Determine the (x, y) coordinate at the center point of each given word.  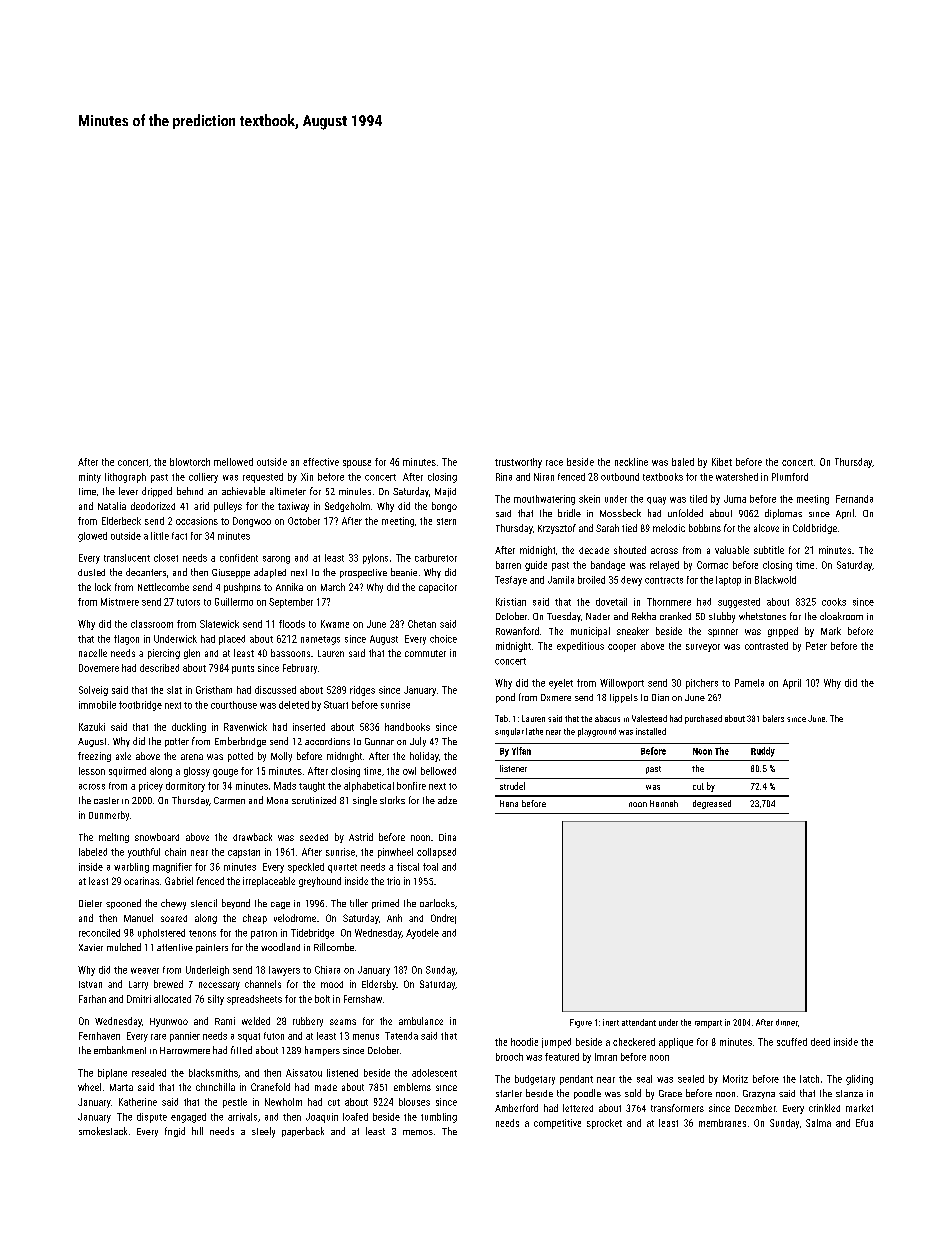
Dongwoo (252, 522)
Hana (509, 803)
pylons (375, 559)
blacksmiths (213, 1073)
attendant (639, 1022)
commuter (425, 653)
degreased (712, 804)
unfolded (685, 513)
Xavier (91, 947)
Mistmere (120, 602)
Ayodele (422, 934)
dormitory (185, 787)
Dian (660, 697)
